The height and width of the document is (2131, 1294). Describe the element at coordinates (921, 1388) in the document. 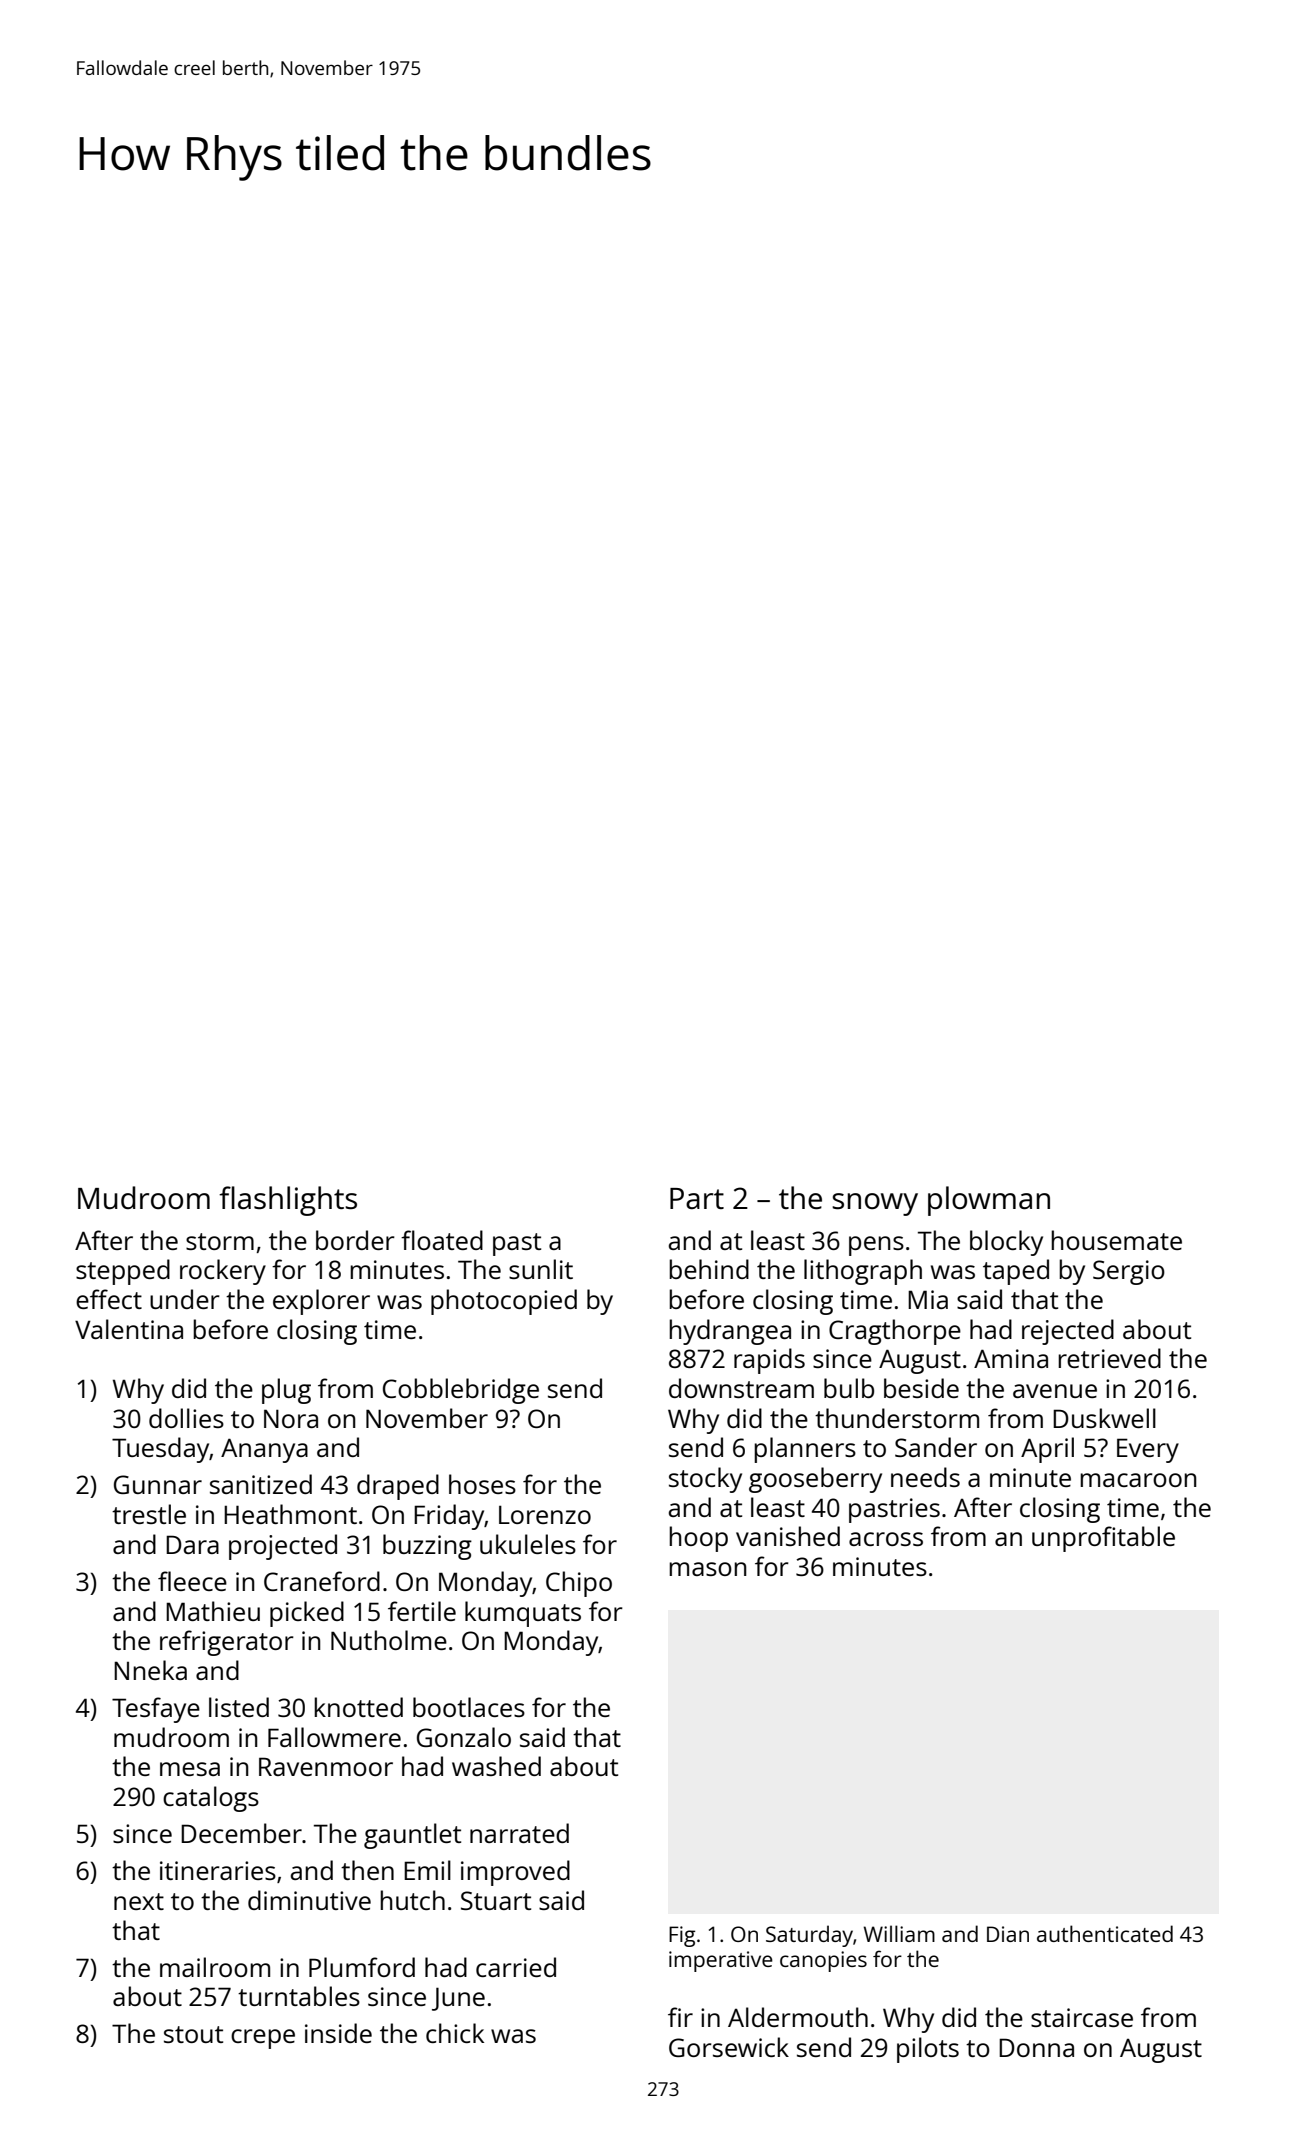

I see `beside` at that location.
